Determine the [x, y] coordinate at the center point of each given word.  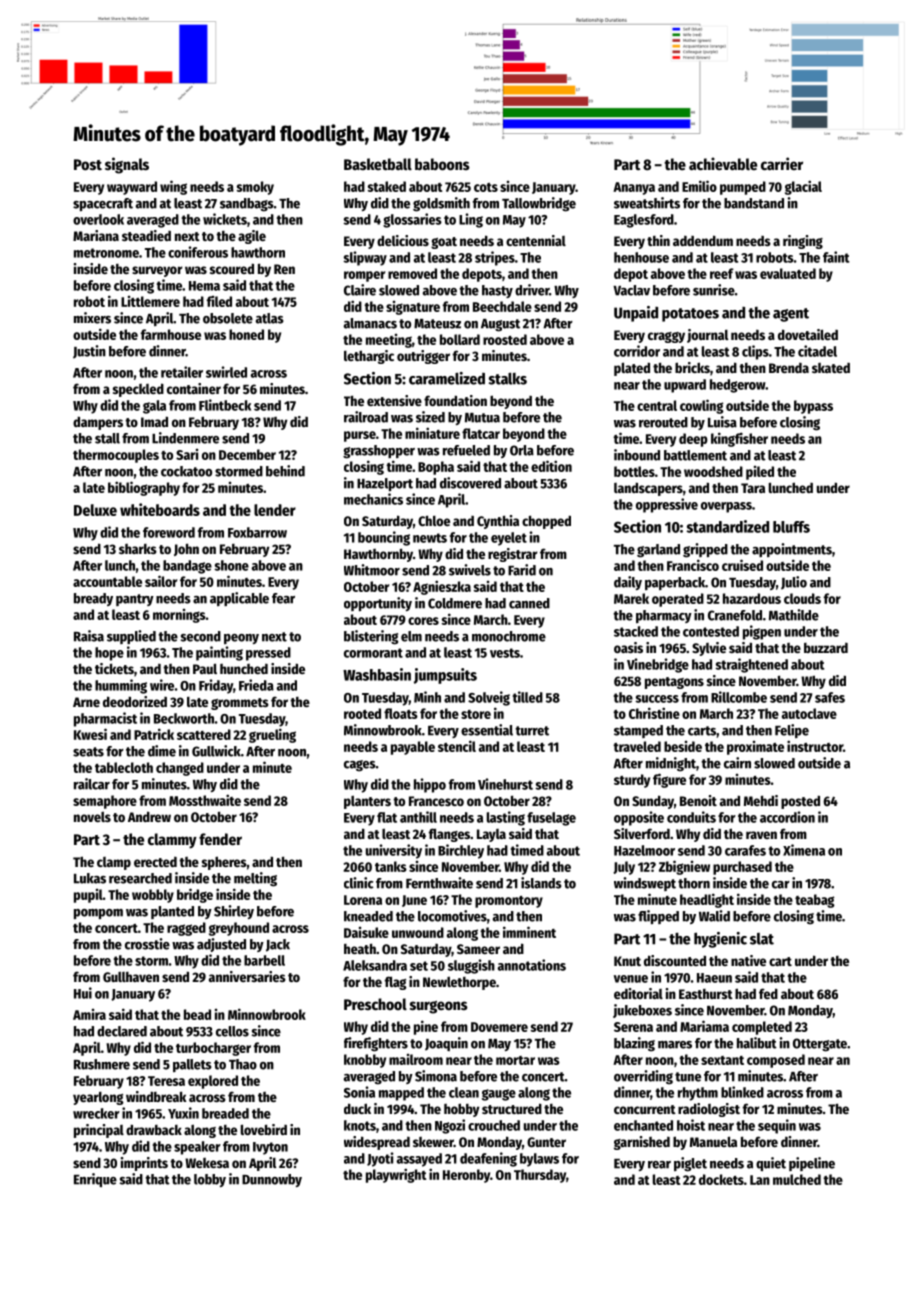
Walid [714, 916]
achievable [723, 164]
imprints [144, 1164]
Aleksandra [375, 965]
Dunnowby [272, 1180]
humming [121, 686]
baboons [442, 164]
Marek [631, 598]
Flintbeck [225, 405]
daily [628, 583]
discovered [470, 483]
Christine [654, 713]
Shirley [234, 912]
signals [127, 165]
